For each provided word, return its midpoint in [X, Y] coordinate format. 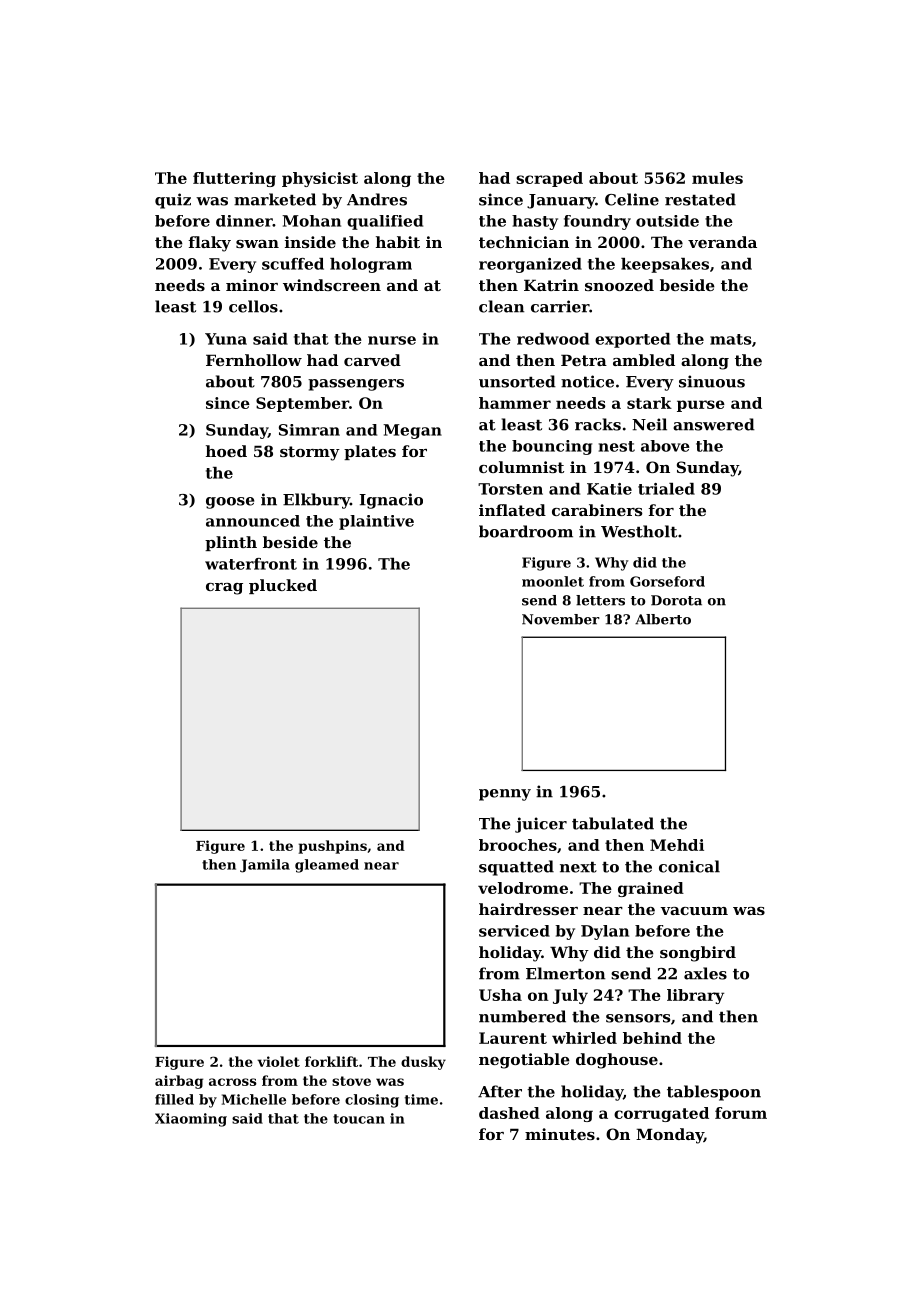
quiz [173, 201]
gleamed [327, 866]
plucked [283, 586]
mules [717, 178]
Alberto [663, 619]
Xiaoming [191, 1120]
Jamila [265, 866]
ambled [644, 360]
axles [705, 973]
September [302, 404]
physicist [320, 179]
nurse [392, 340]
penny [505, 795]
